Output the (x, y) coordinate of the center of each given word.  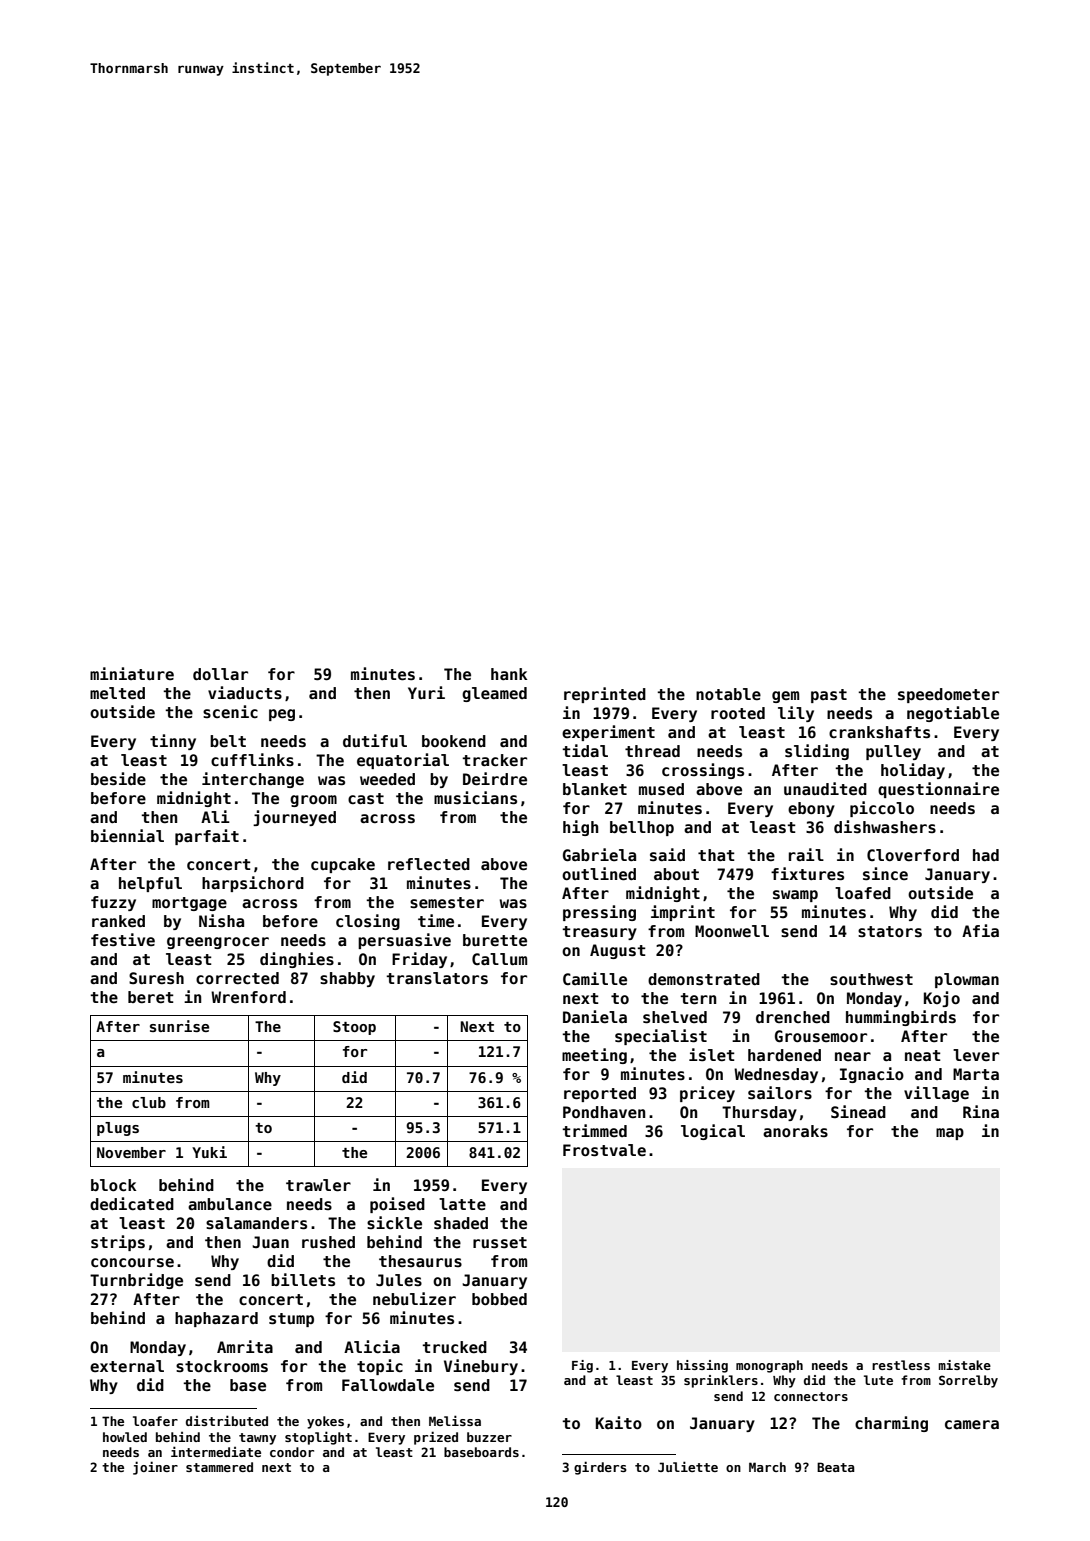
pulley (893, 752)
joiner (155, 1468)
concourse (132, 1263)
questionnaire (938, 790)
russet (500, 1243)
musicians (475, 798)
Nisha (221, 921)
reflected (429, 864)
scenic (230, 711)
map (950, 1134)
